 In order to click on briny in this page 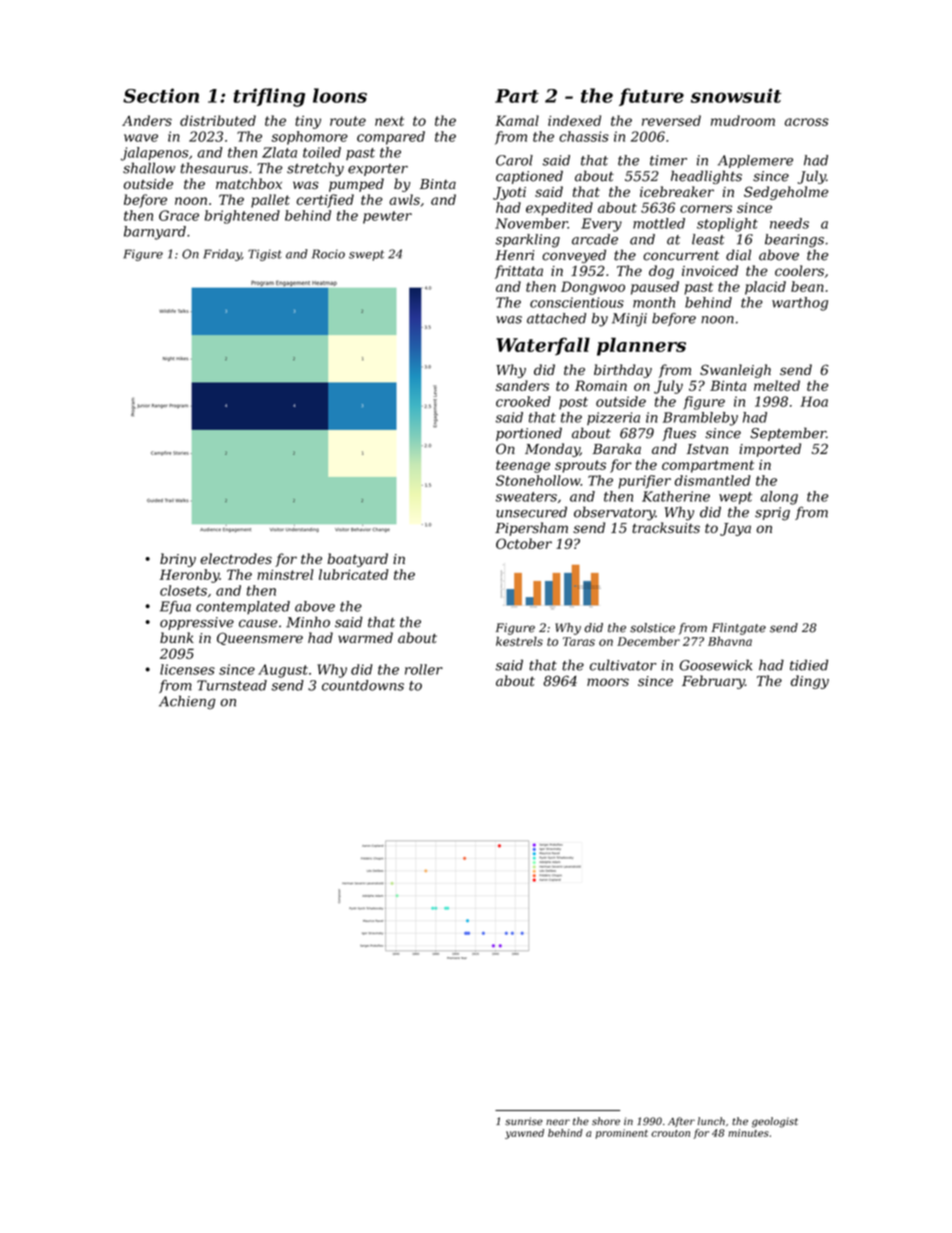, I will do `click(178, 560)`.
